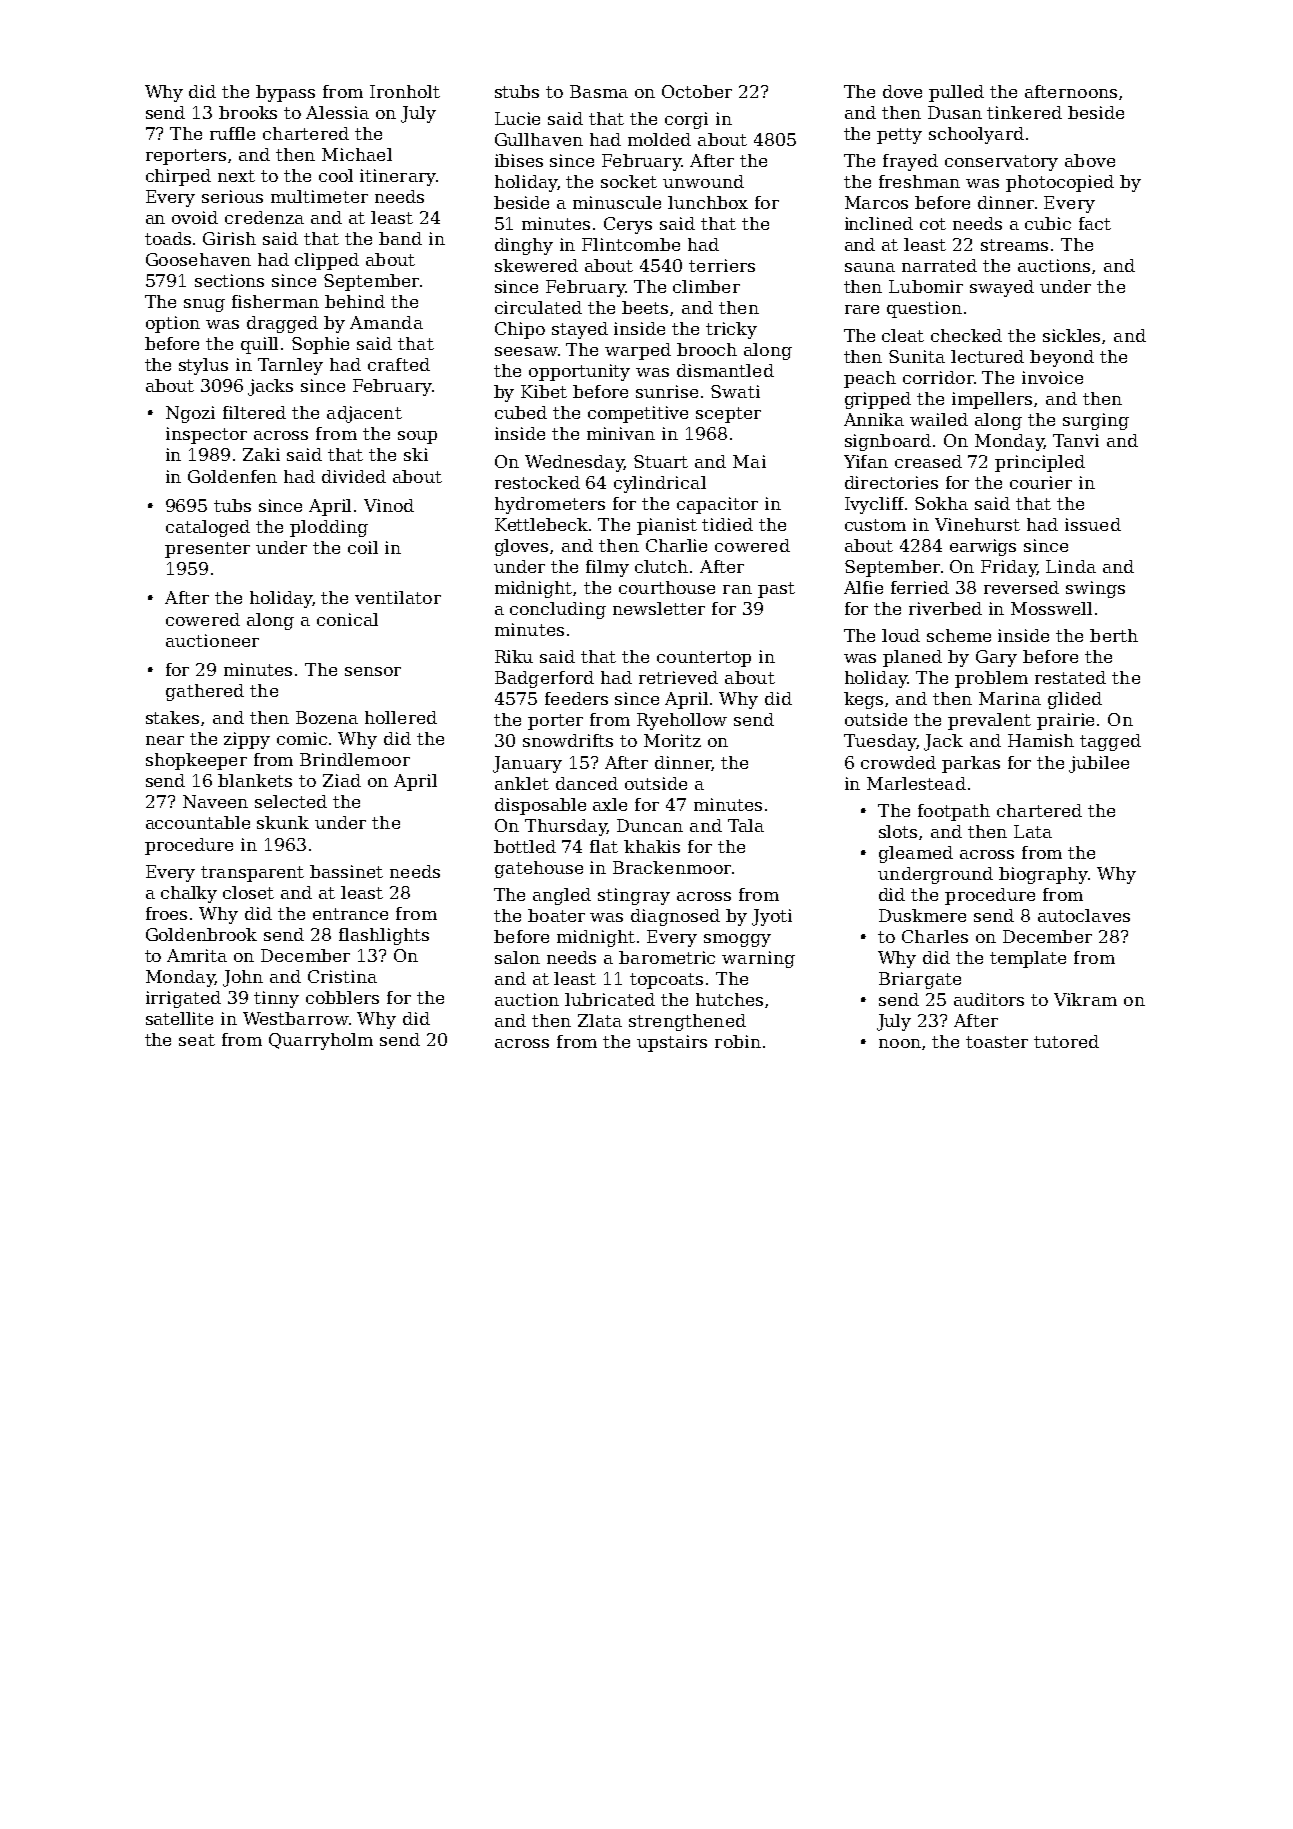 The height and width of the screenshot is (1829, 1293). What do you see at coordinates (1075, 700) in the screenshot?
I see `glided` at bounding box center [1075, 700].
